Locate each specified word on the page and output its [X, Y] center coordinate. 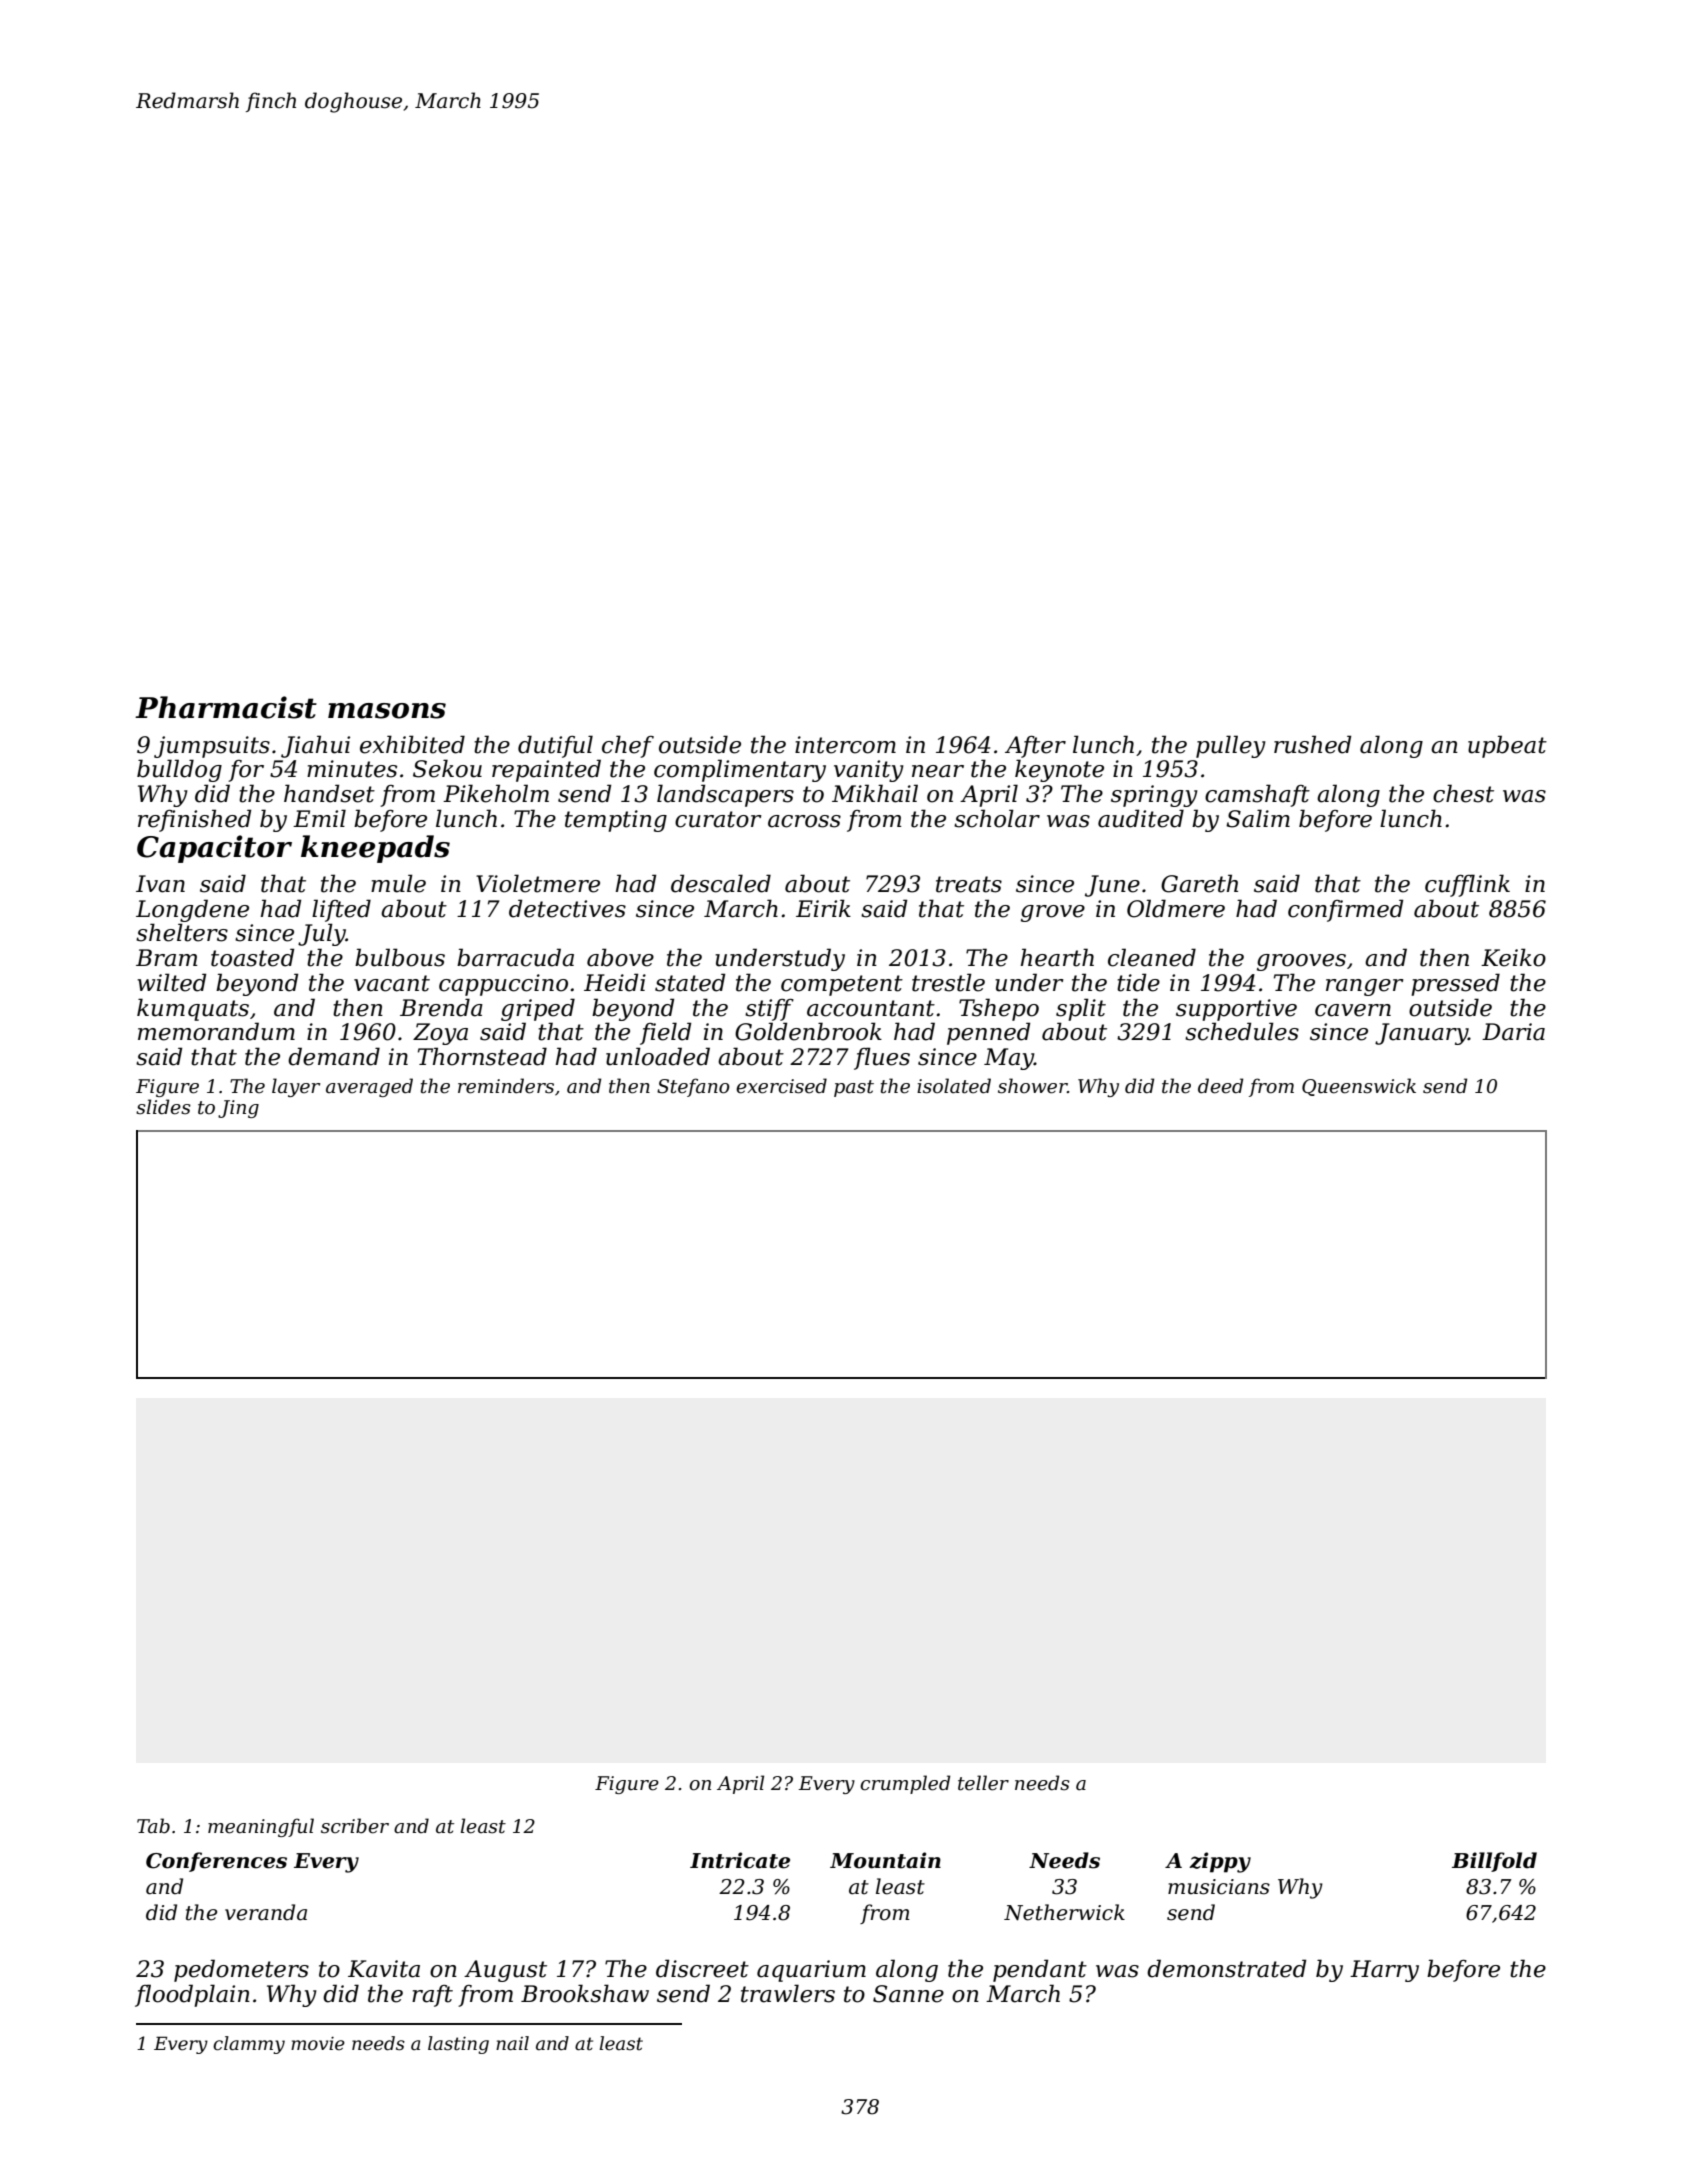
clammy [249, 2045]
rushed [1312, 744]
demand [334, 1056]
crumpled [905, 1784]
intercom [845, 745]
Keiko [1513, 957]
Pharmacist [226, 707]
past [854, 1088]
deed [1220, 1086]
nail [512, 2043]
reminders [506, 1086]
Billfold [1494, 1862]
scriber [355, 1826]
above [620, 957]
